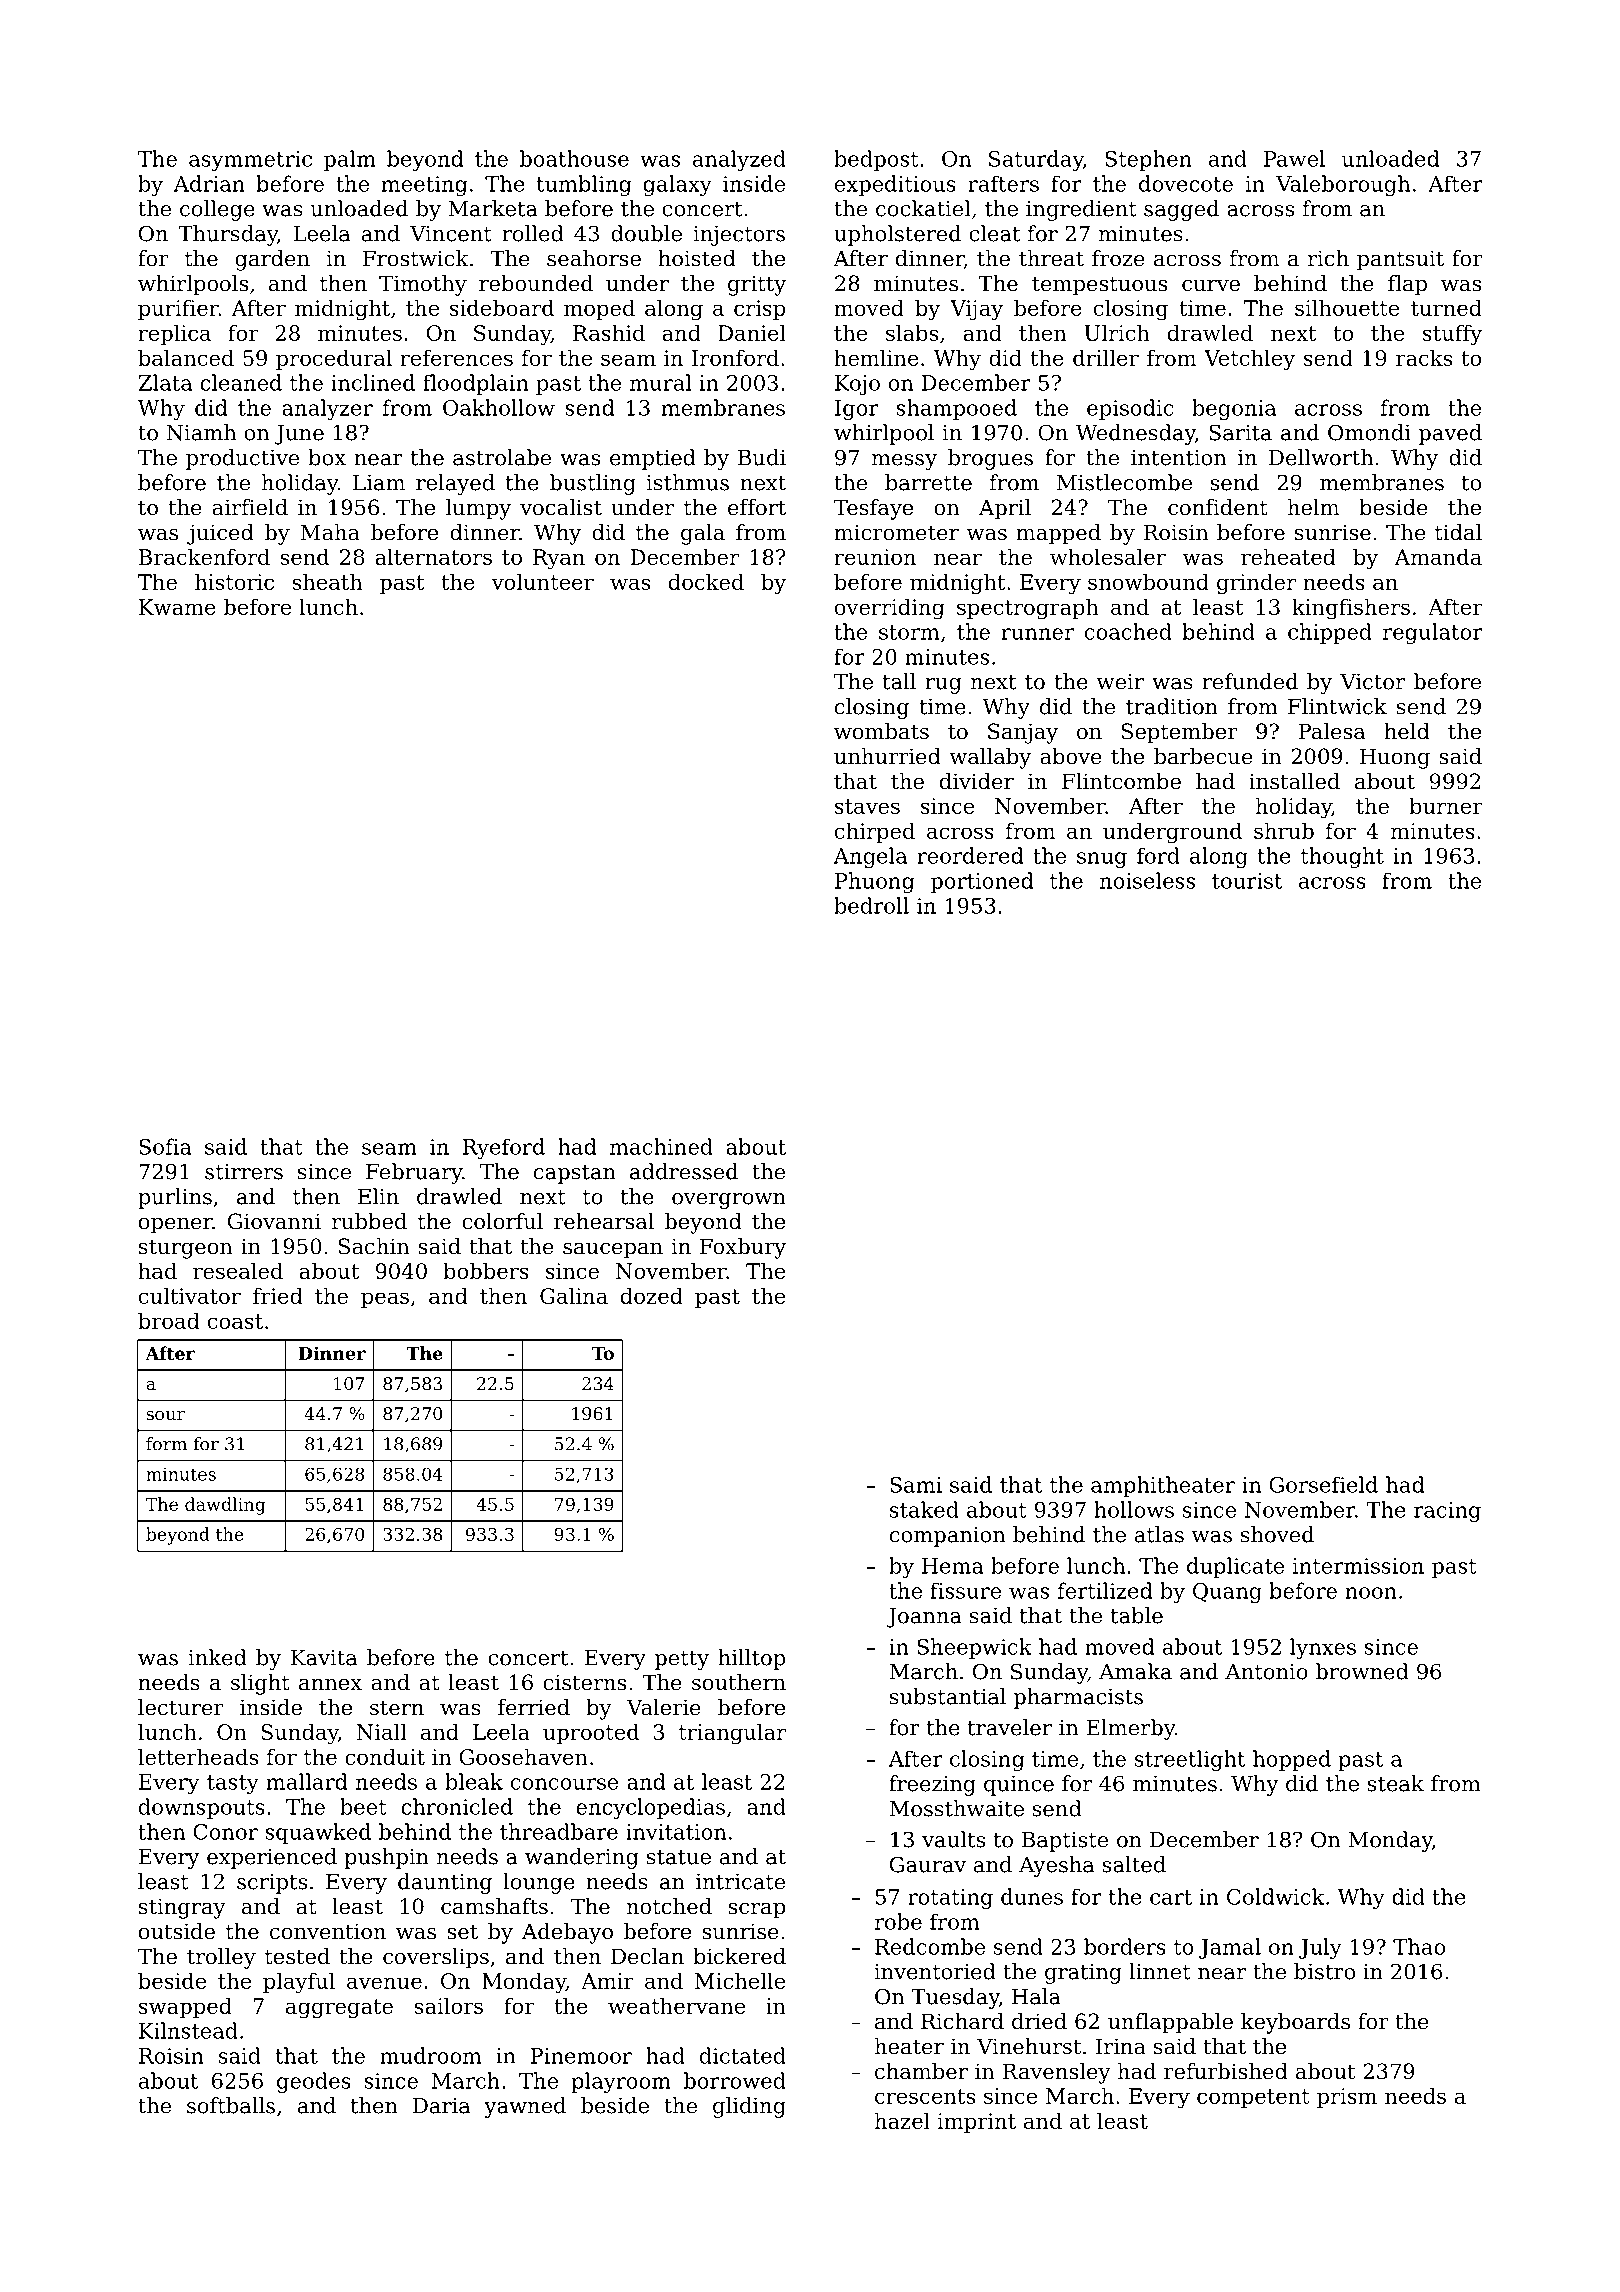  What do you see at coordinates (250, 161) in the screenshot?
I see `asymmetric` at bounding box center [250, 161].
